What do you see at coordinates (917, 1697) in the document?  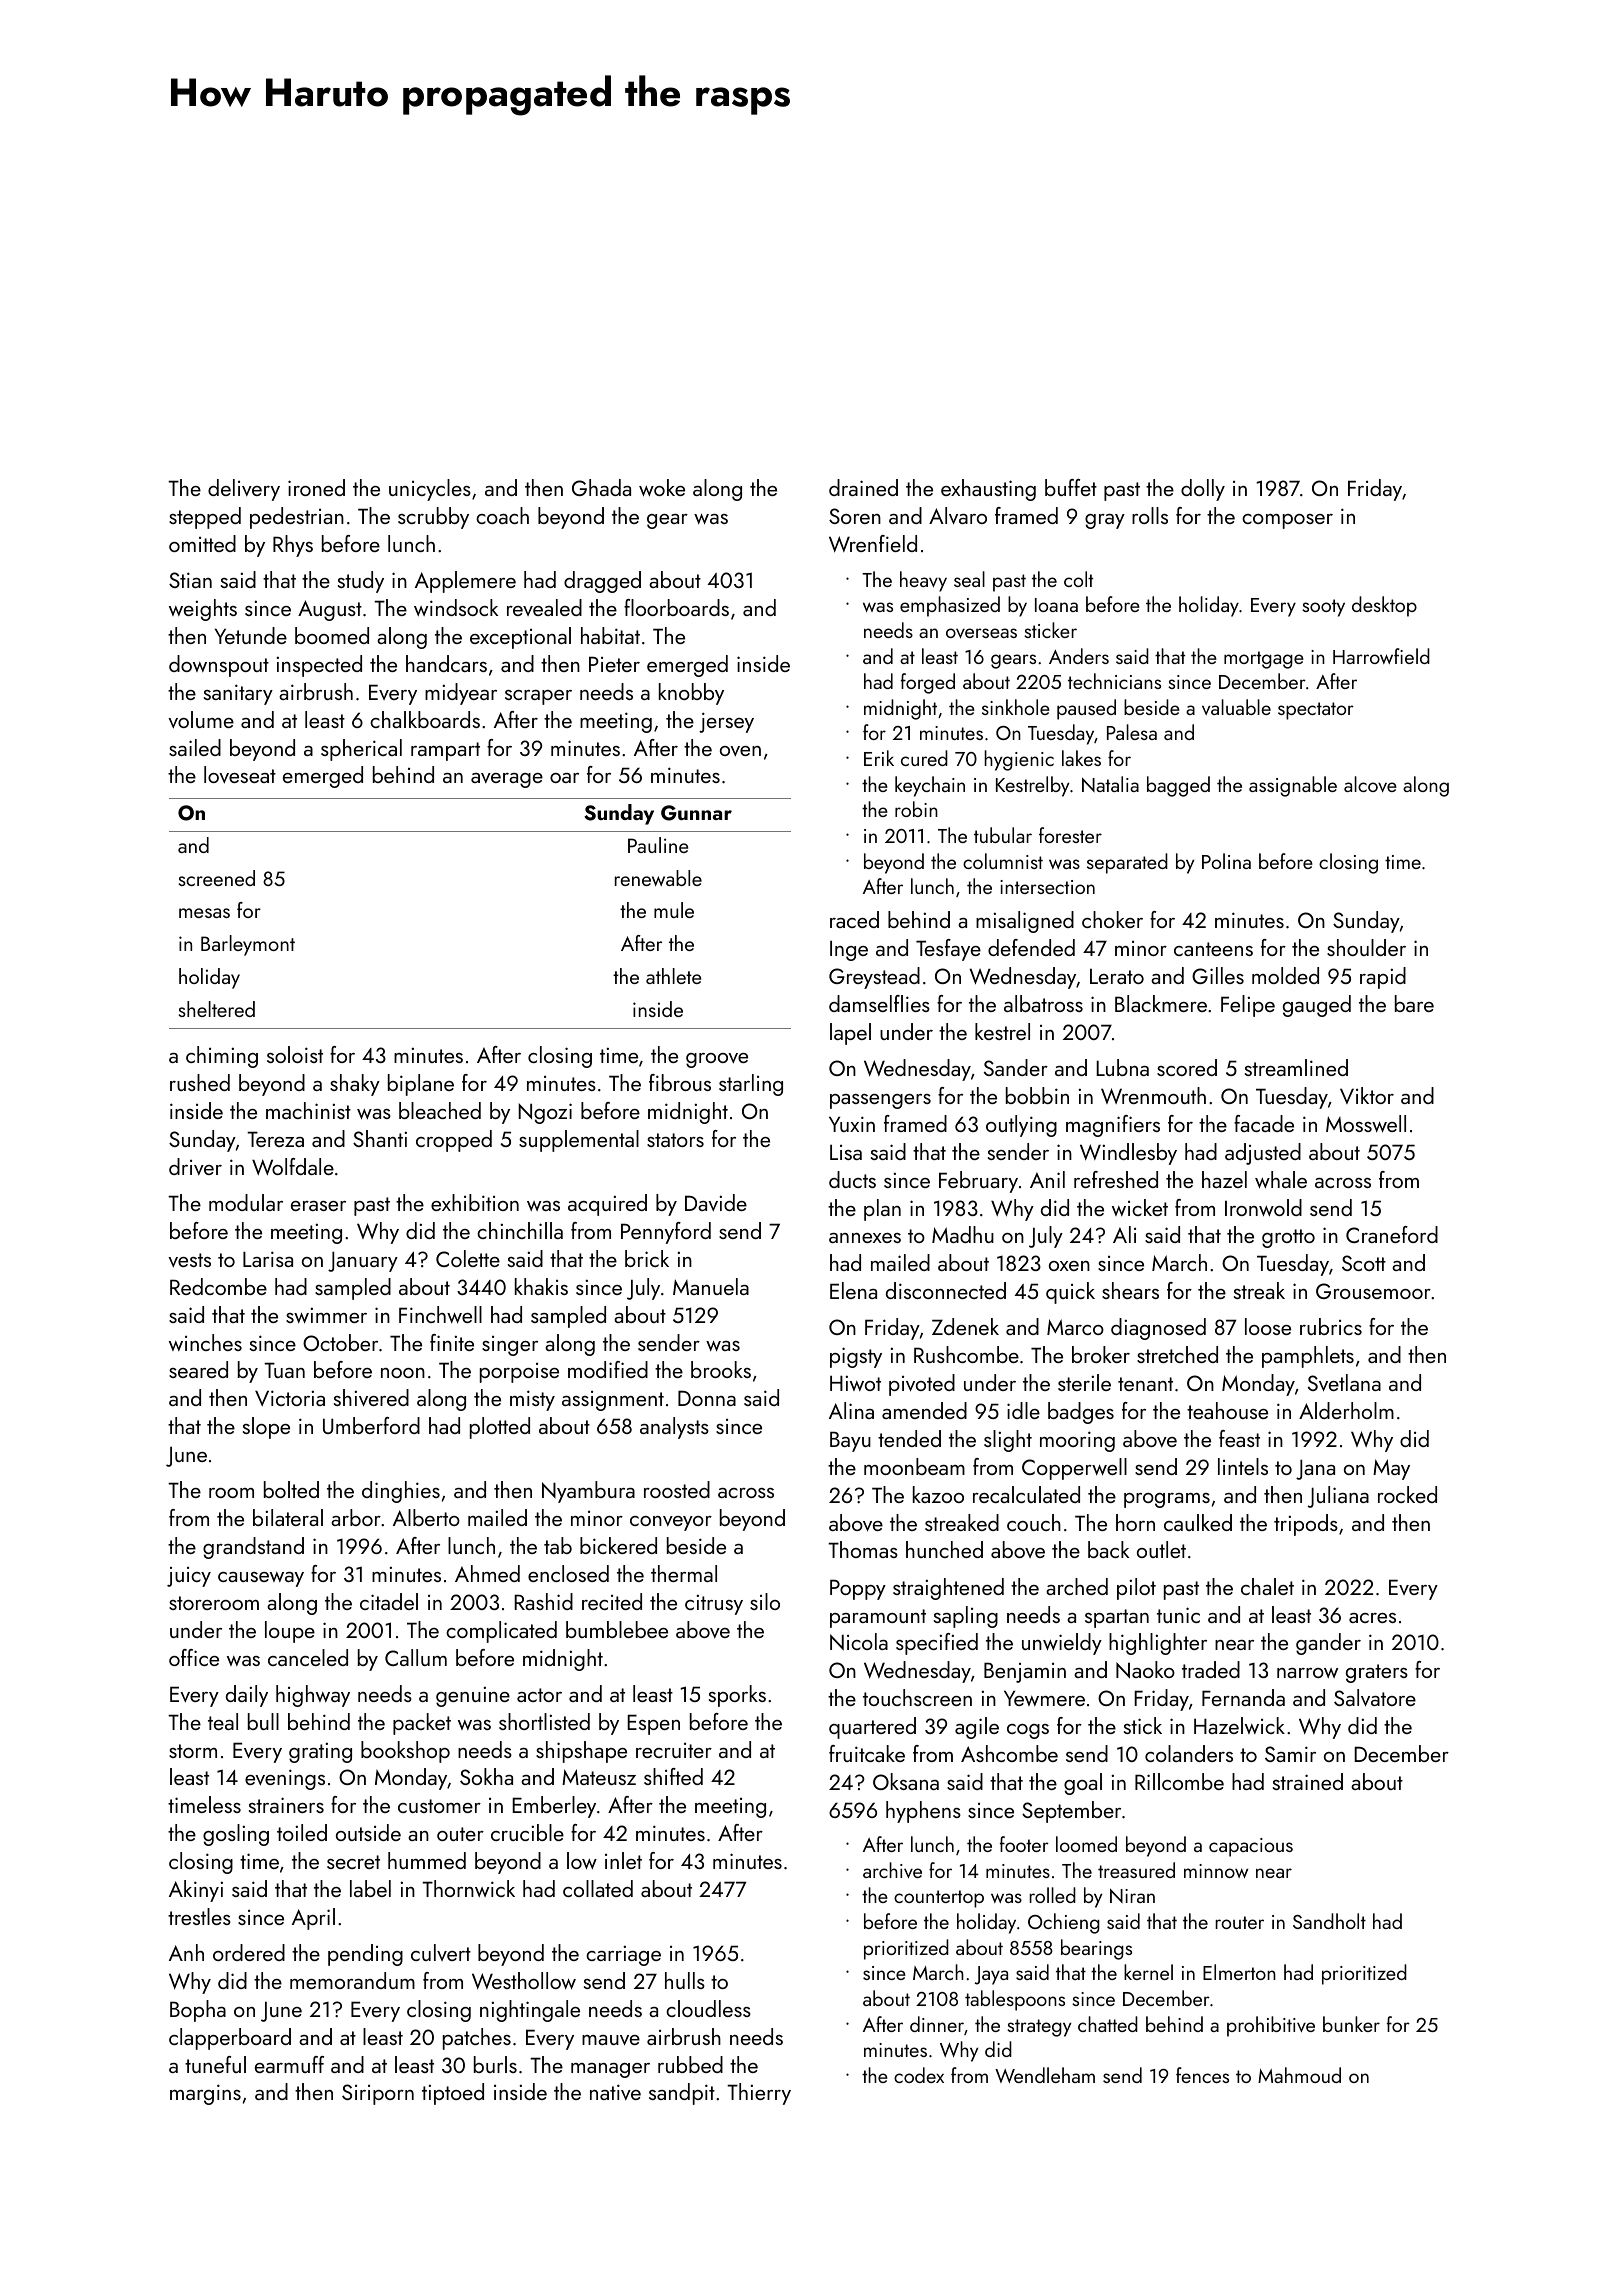 I see `touchscreen` at bounding box center [917, 1697].
